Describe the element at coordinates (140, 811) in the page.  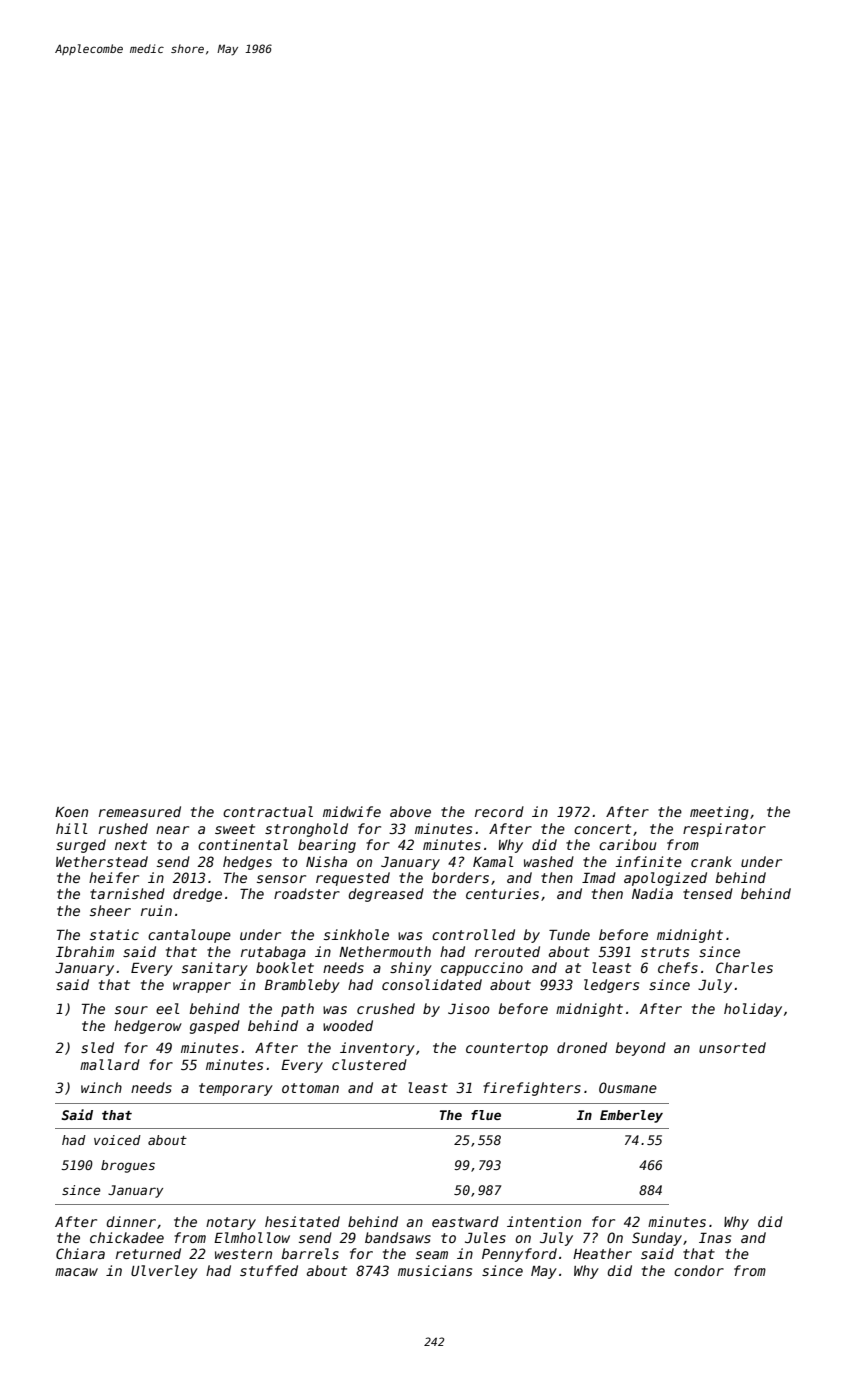
I see `remeasured` at that location.
